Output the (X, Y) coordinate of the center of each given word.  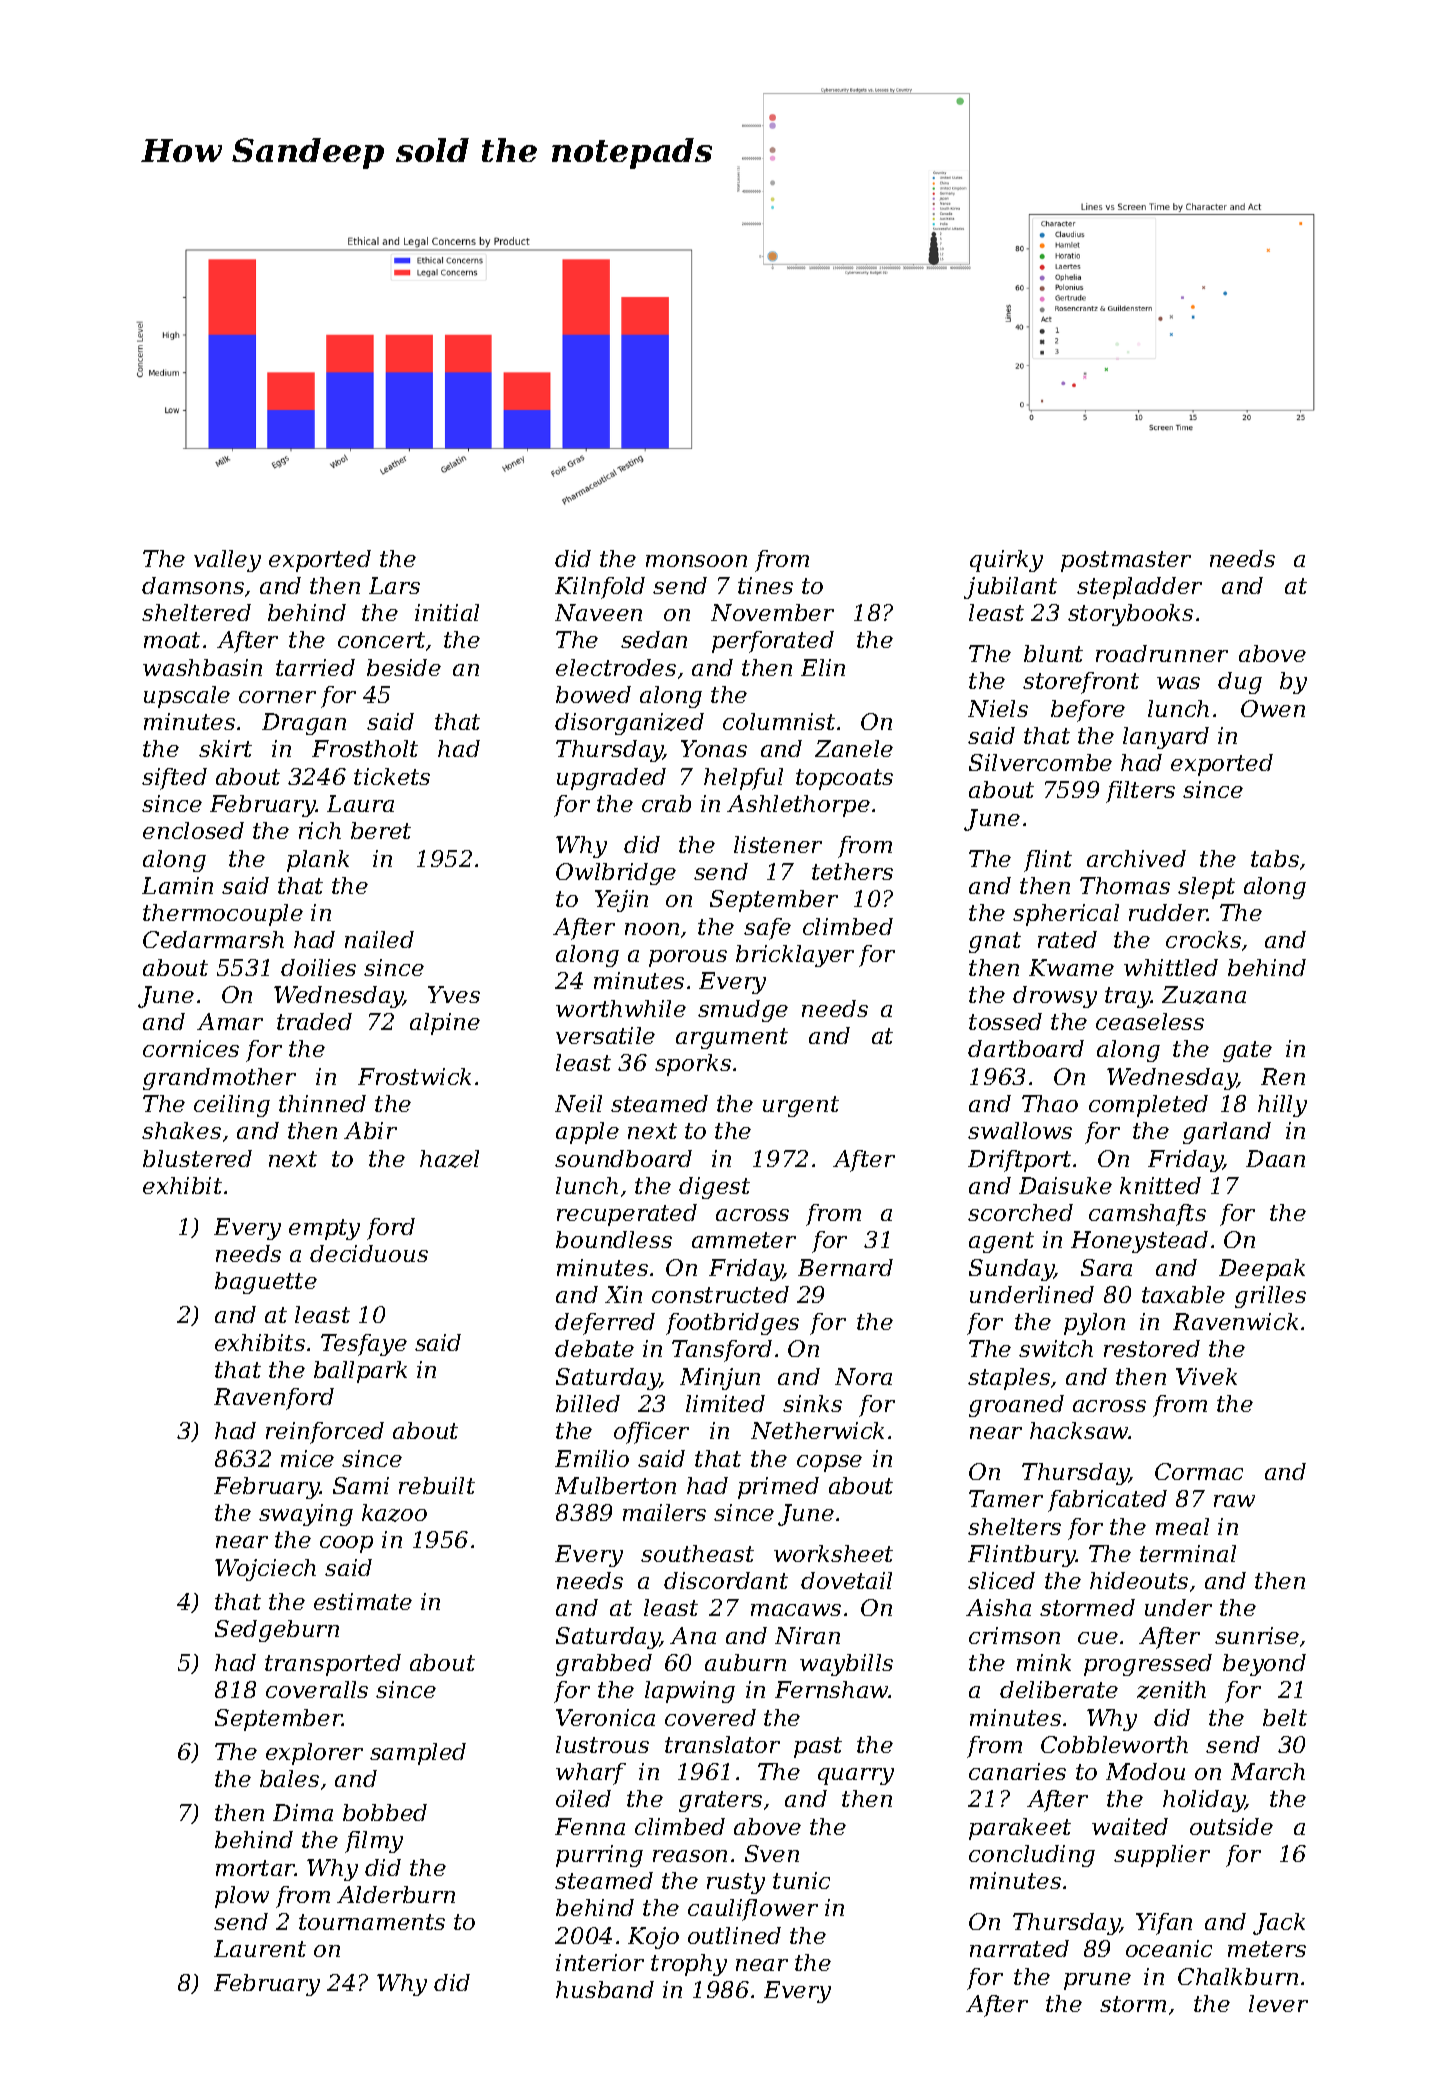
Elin (823, 667)
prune (1097, 1981)
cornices (191, 1048)
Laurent (260, 1948)
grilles (1270, 1297)
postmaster (1126, 561)
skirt (225, 748)
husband (605, 1989)
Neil (578, 1103)
